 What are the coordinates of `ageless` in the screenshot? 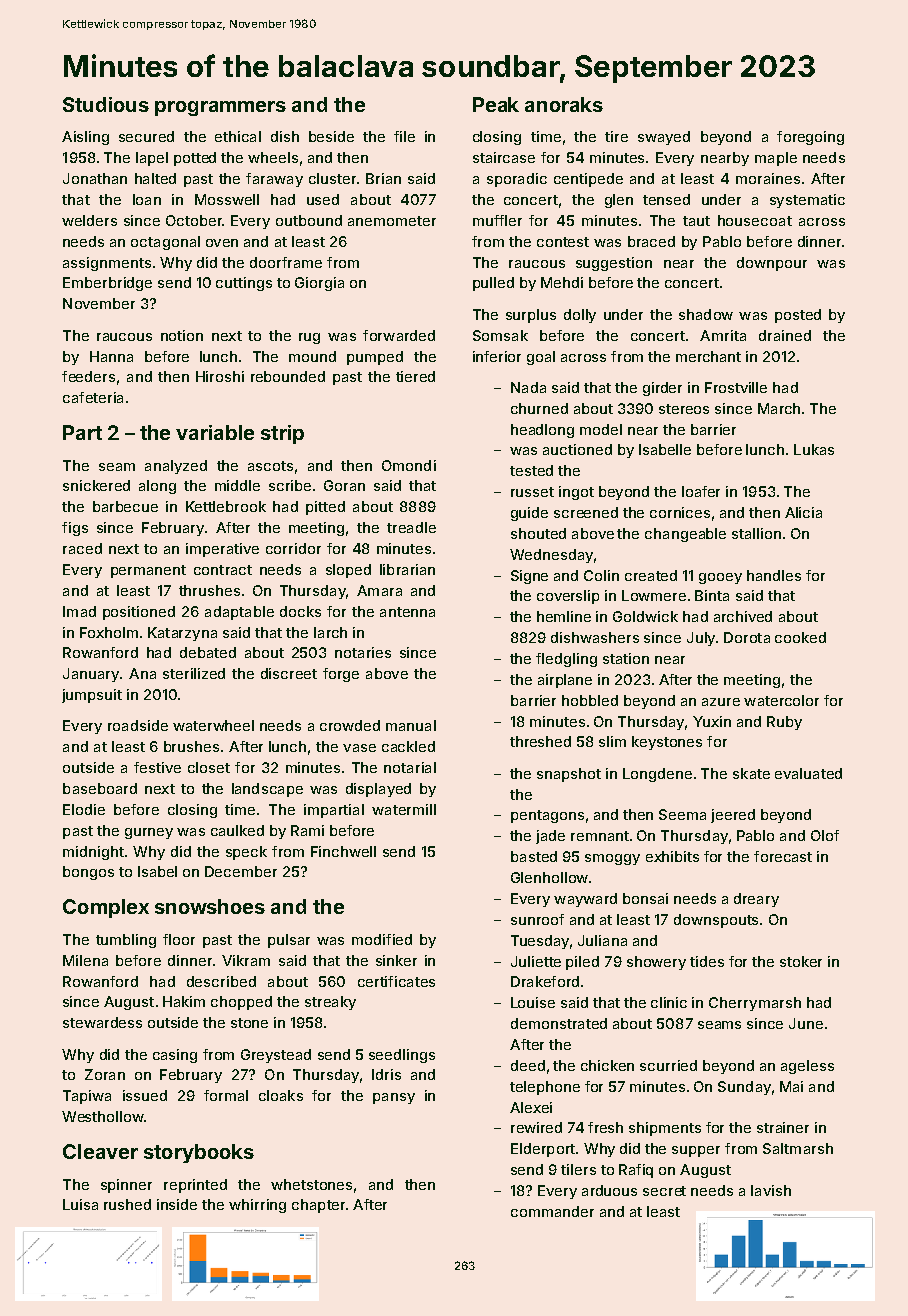 It's located at (807, 1067).
